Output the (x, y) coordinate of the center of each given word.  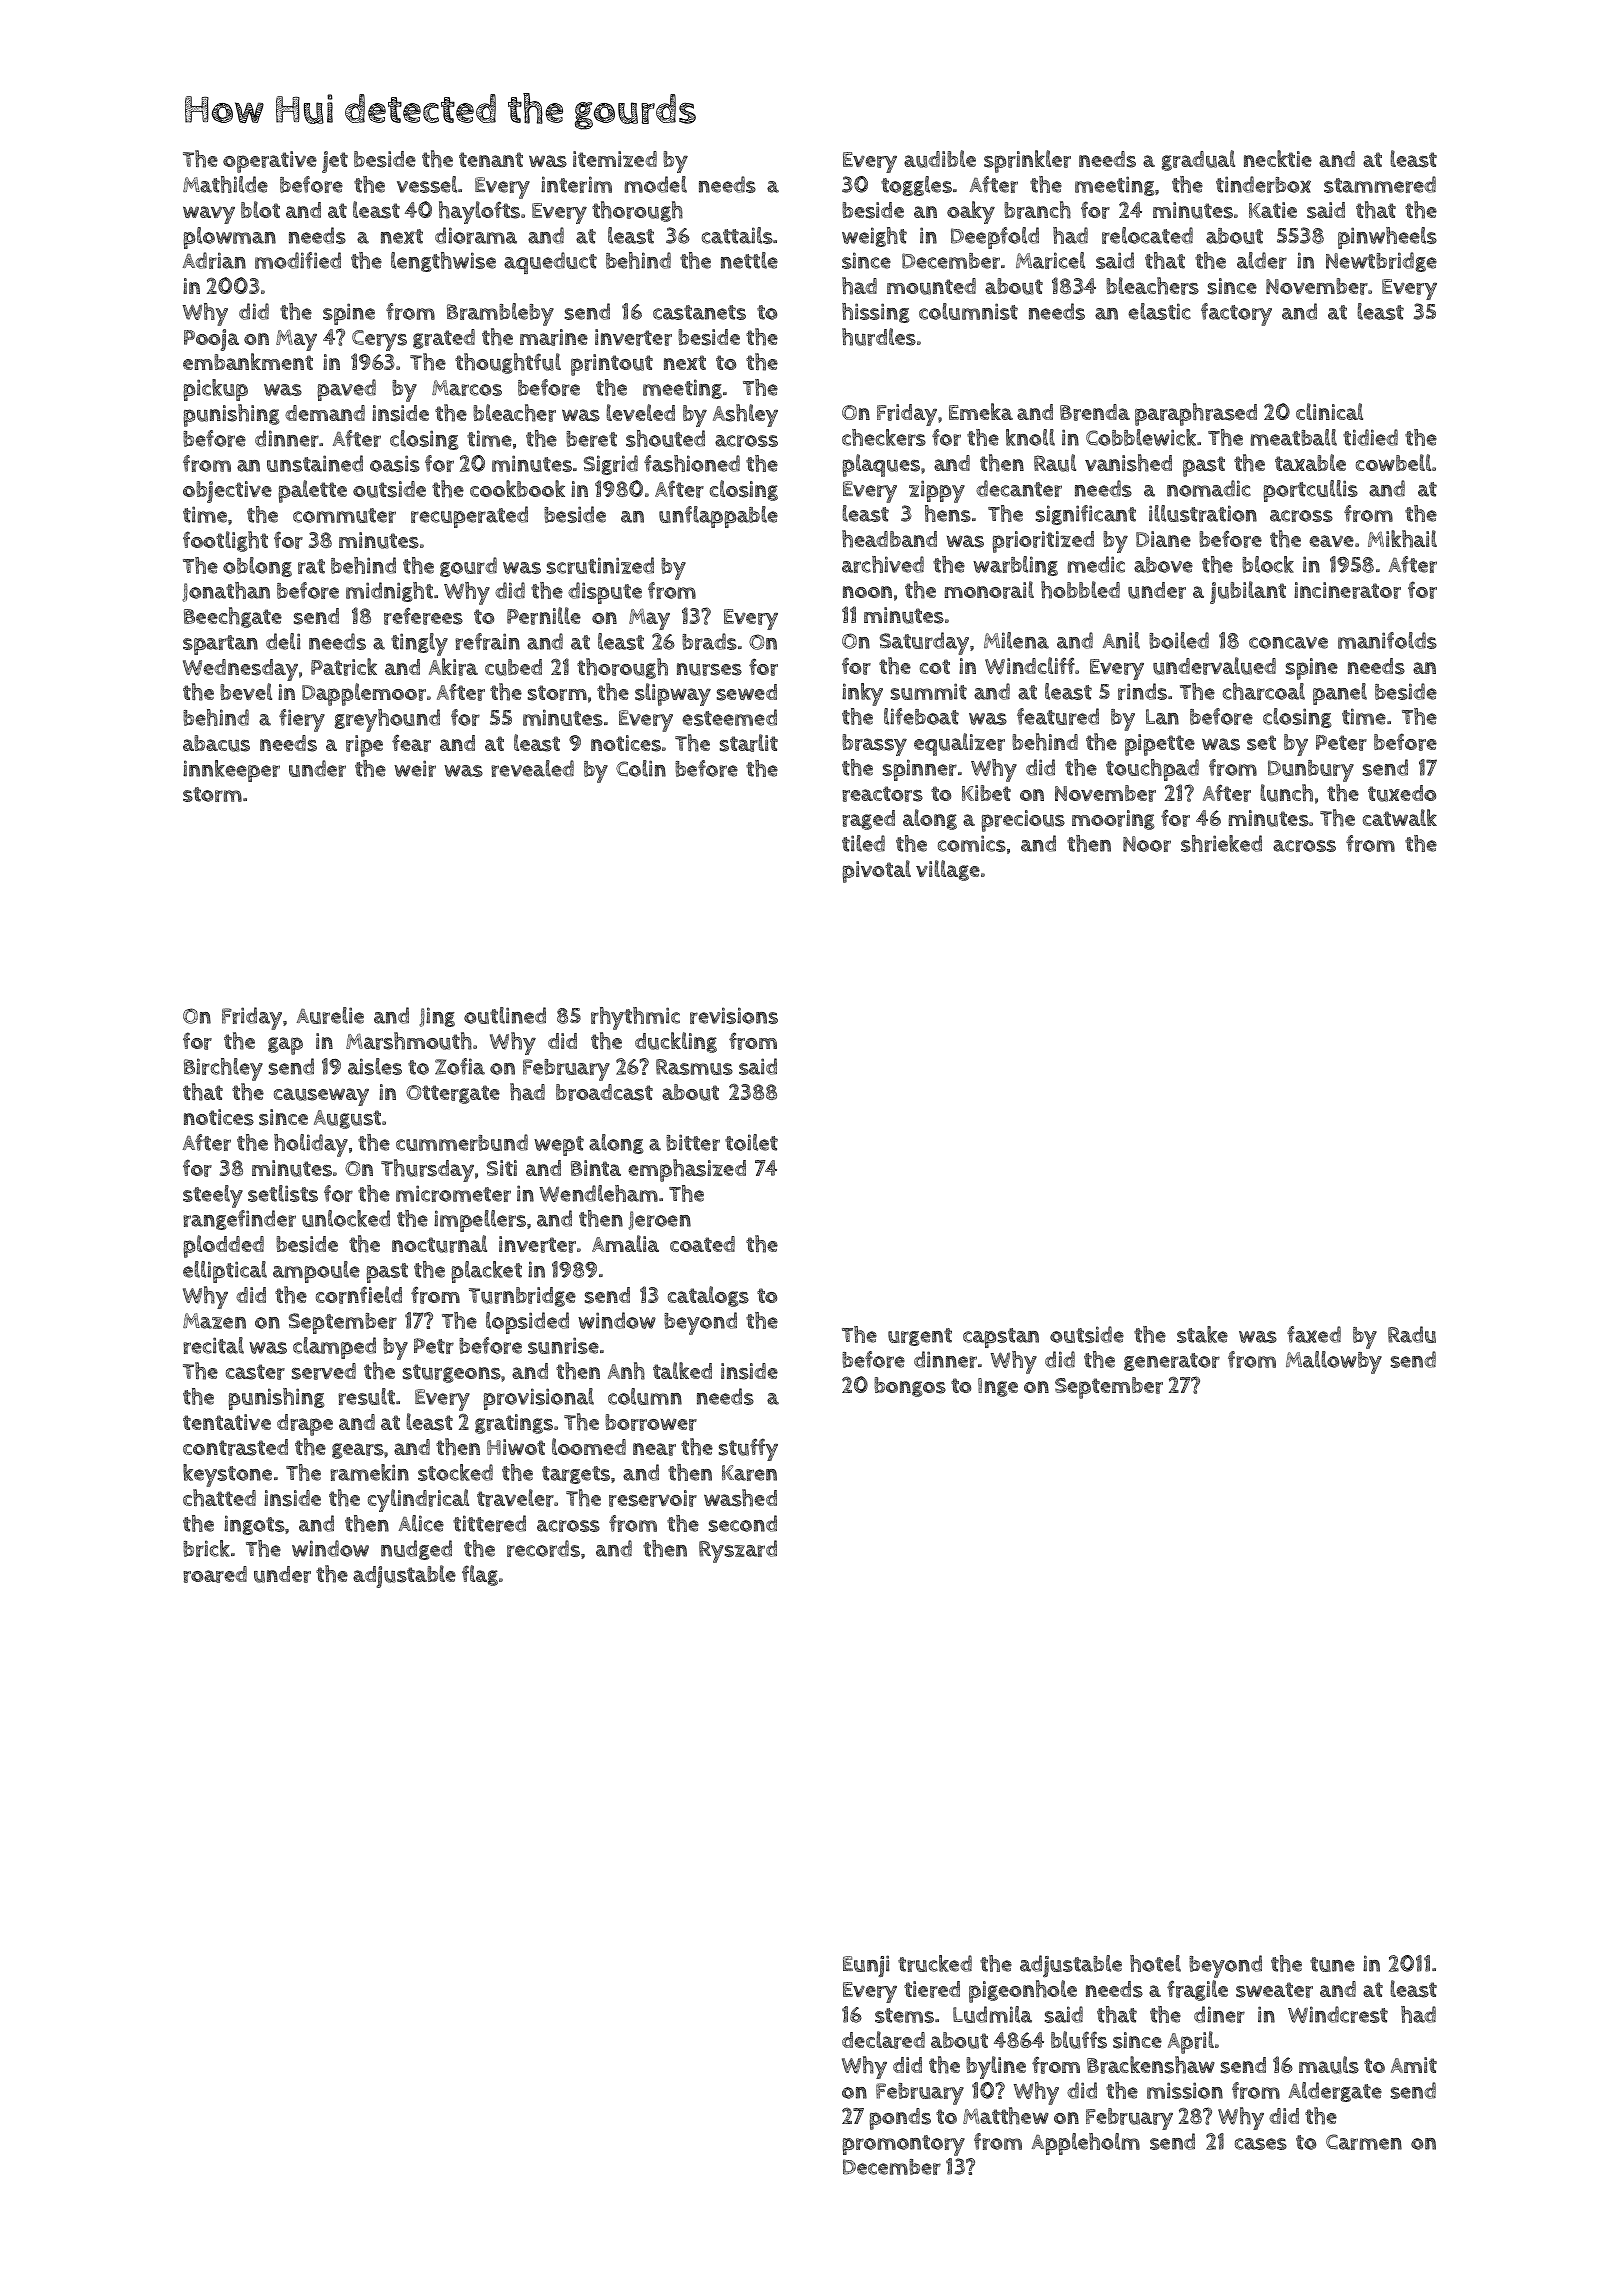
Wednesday (240, 670)
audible (940, 159)
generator (1172, 1362)
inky (862, 694)
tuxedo (1402, 793)
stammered (1380, 184)
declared (883, 2040)
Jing (437, 1017)
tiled (863, 843)
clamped (334, 1348)
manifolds (1387, 640)
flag (480, 1575)
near (654, 1449)
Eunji (866, 1966)
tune (1332, 1964)
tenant (491, 159)
